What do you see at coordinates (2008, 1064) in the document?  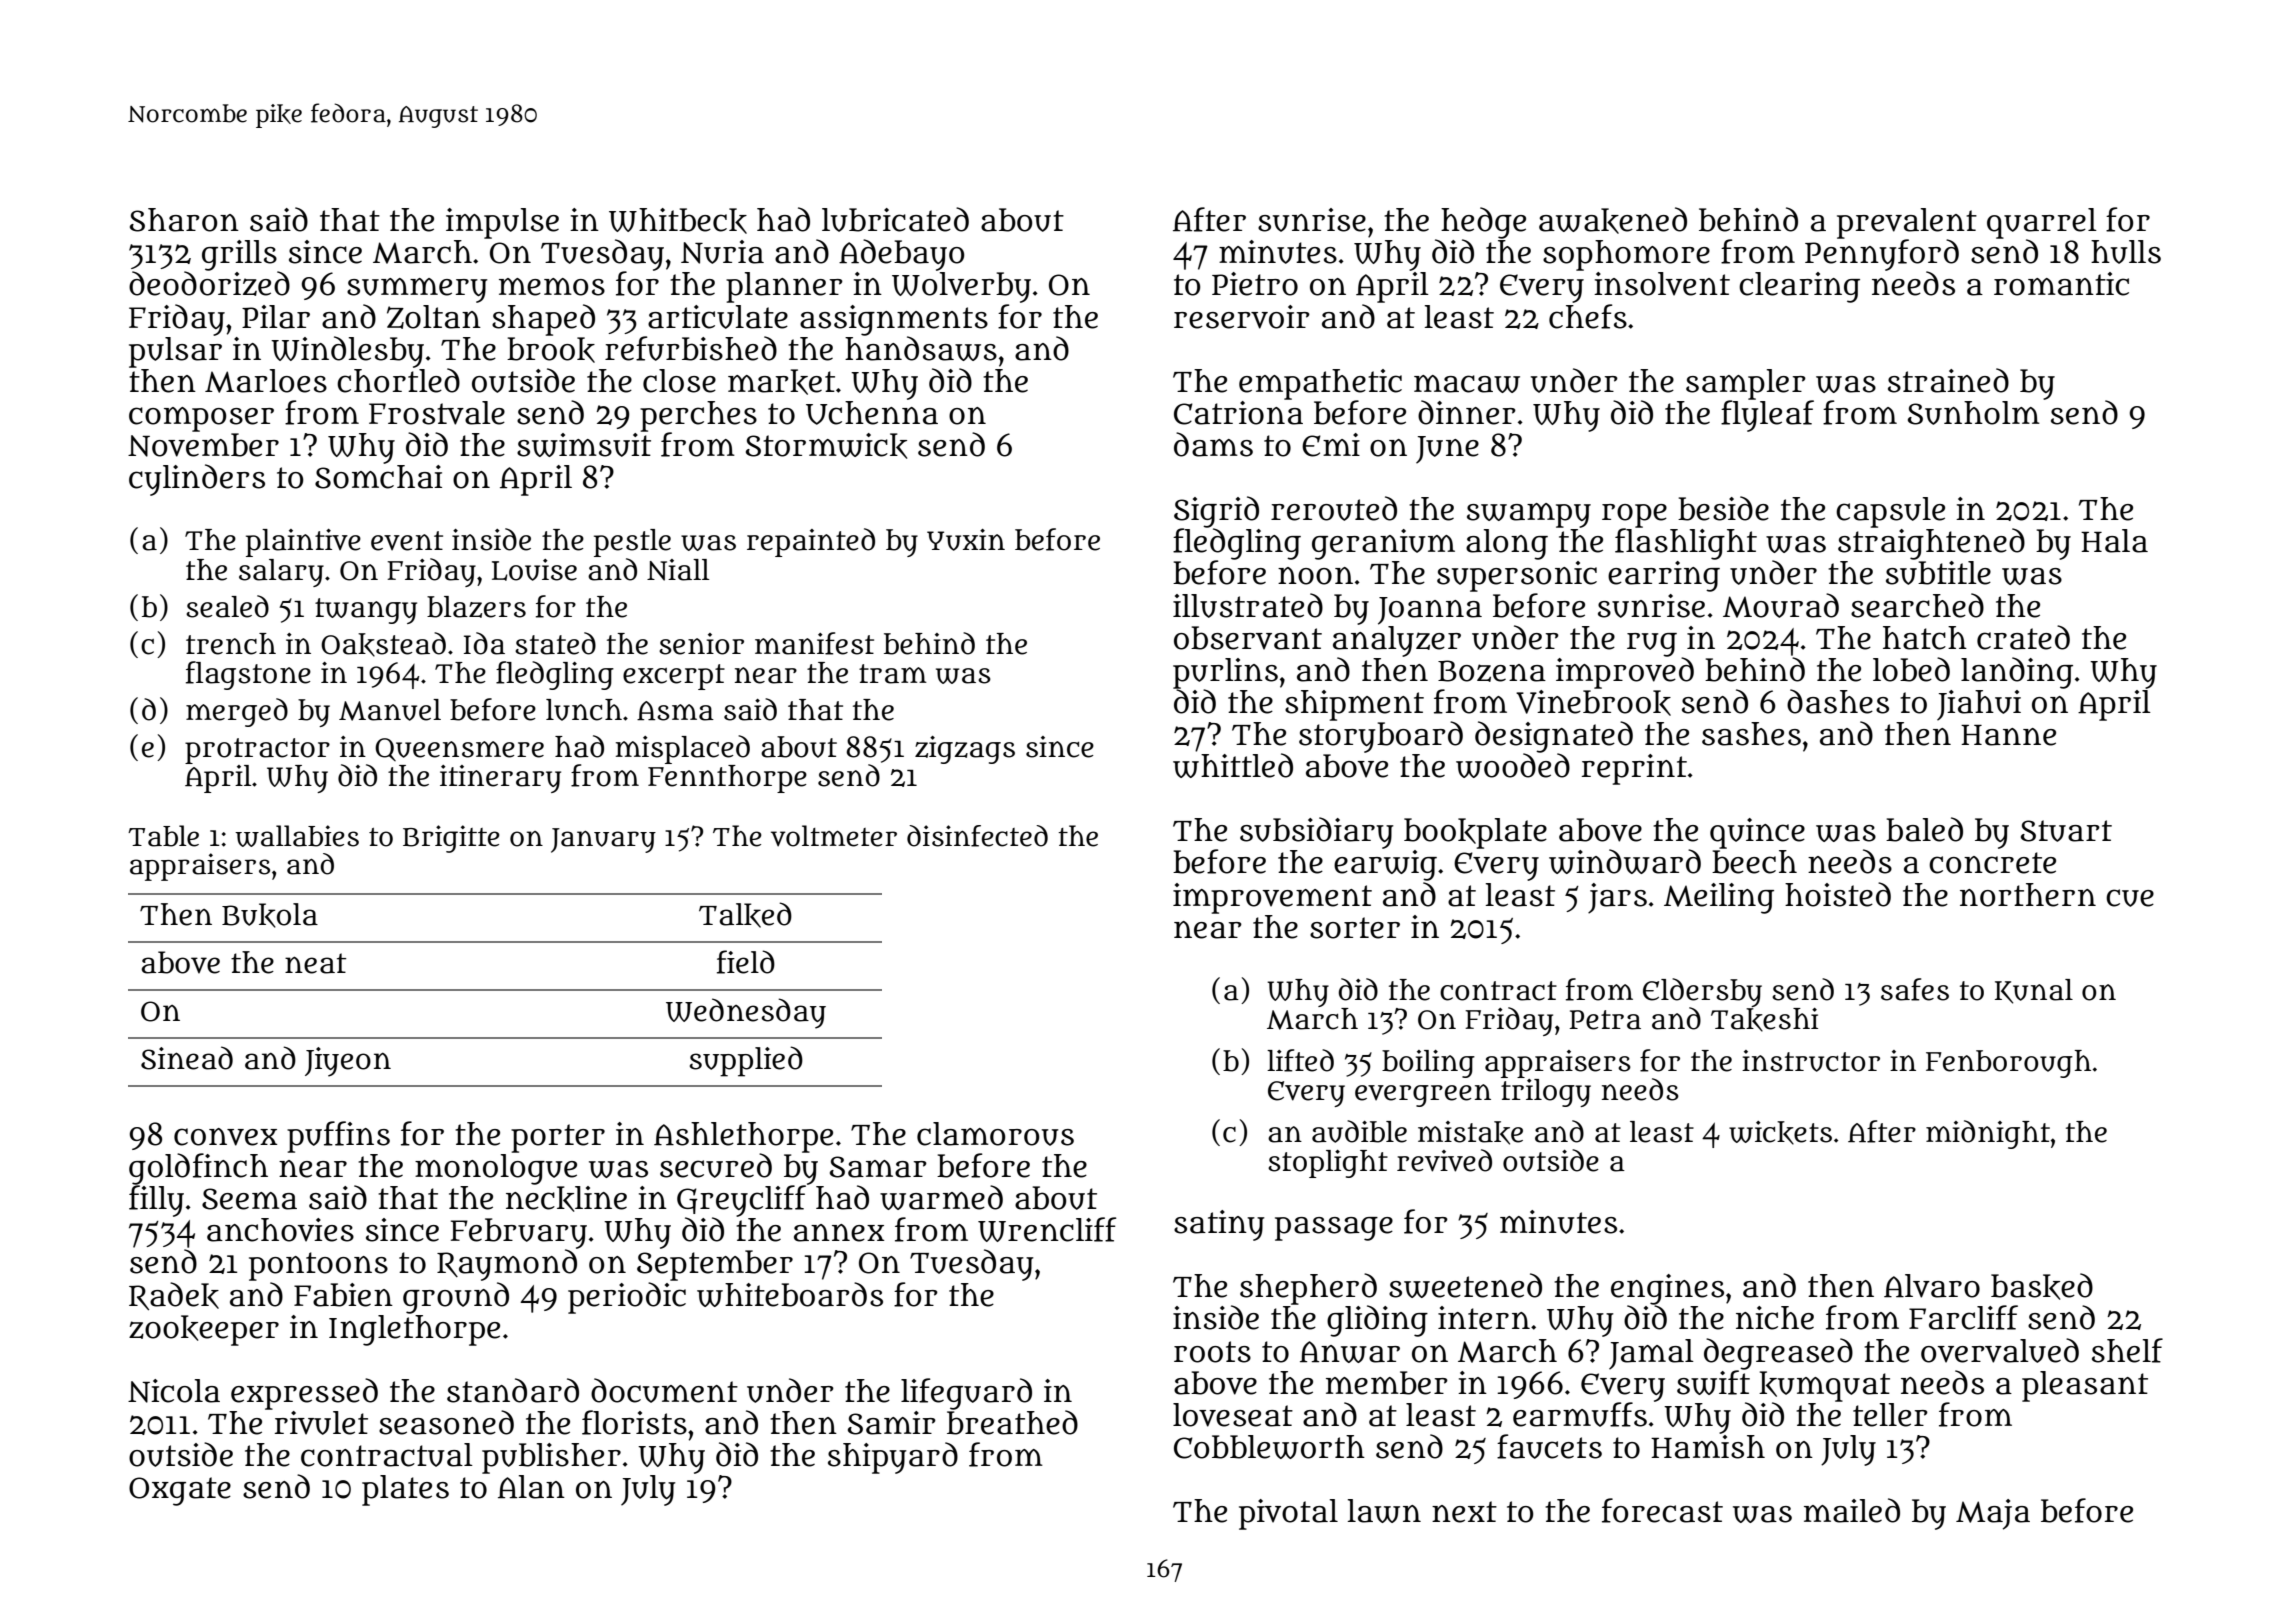 I see `Fenborough` at bounding box center [2008, 1064].
